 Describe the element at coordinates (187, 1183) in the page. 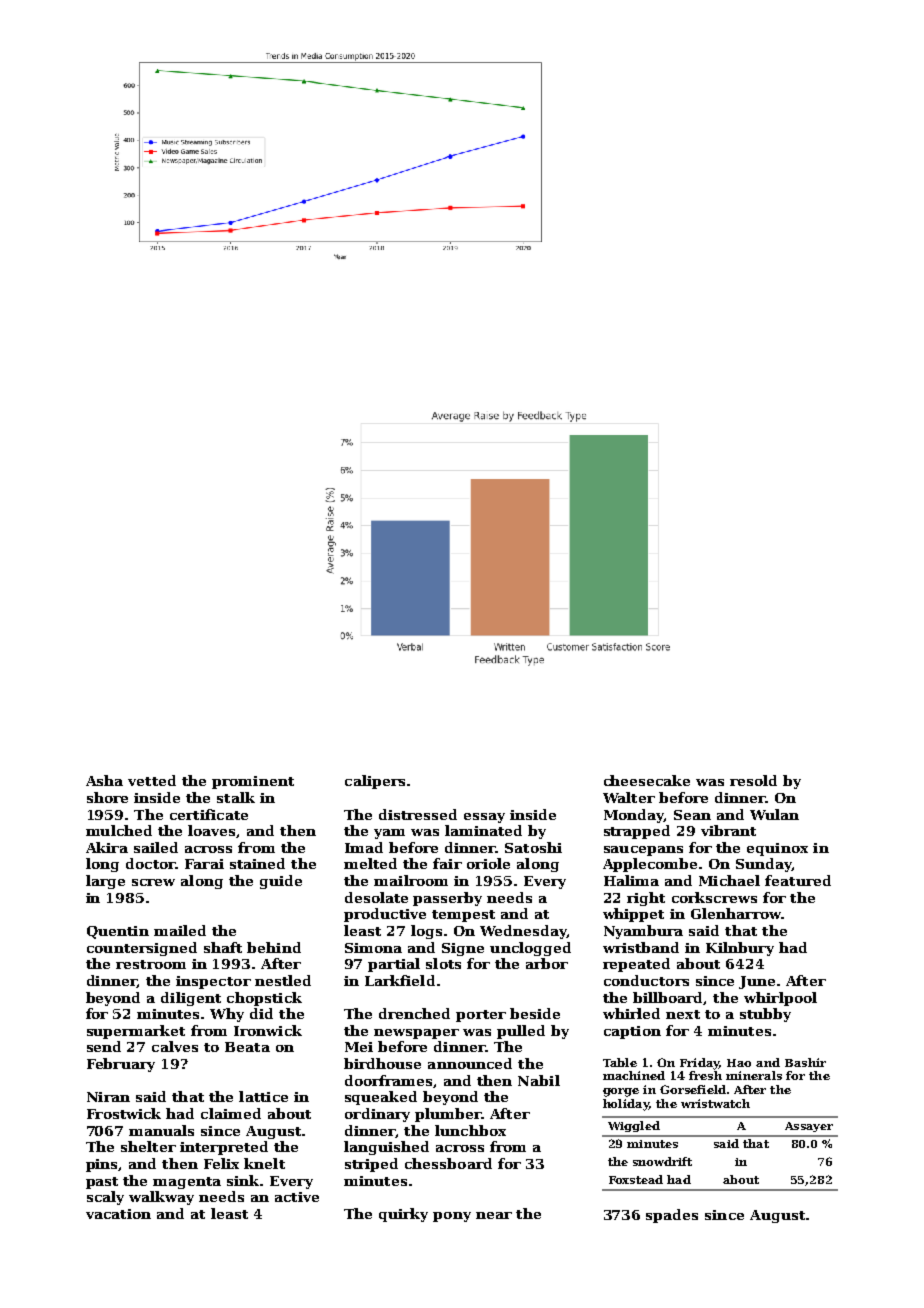

I see `magenta` at that location.
